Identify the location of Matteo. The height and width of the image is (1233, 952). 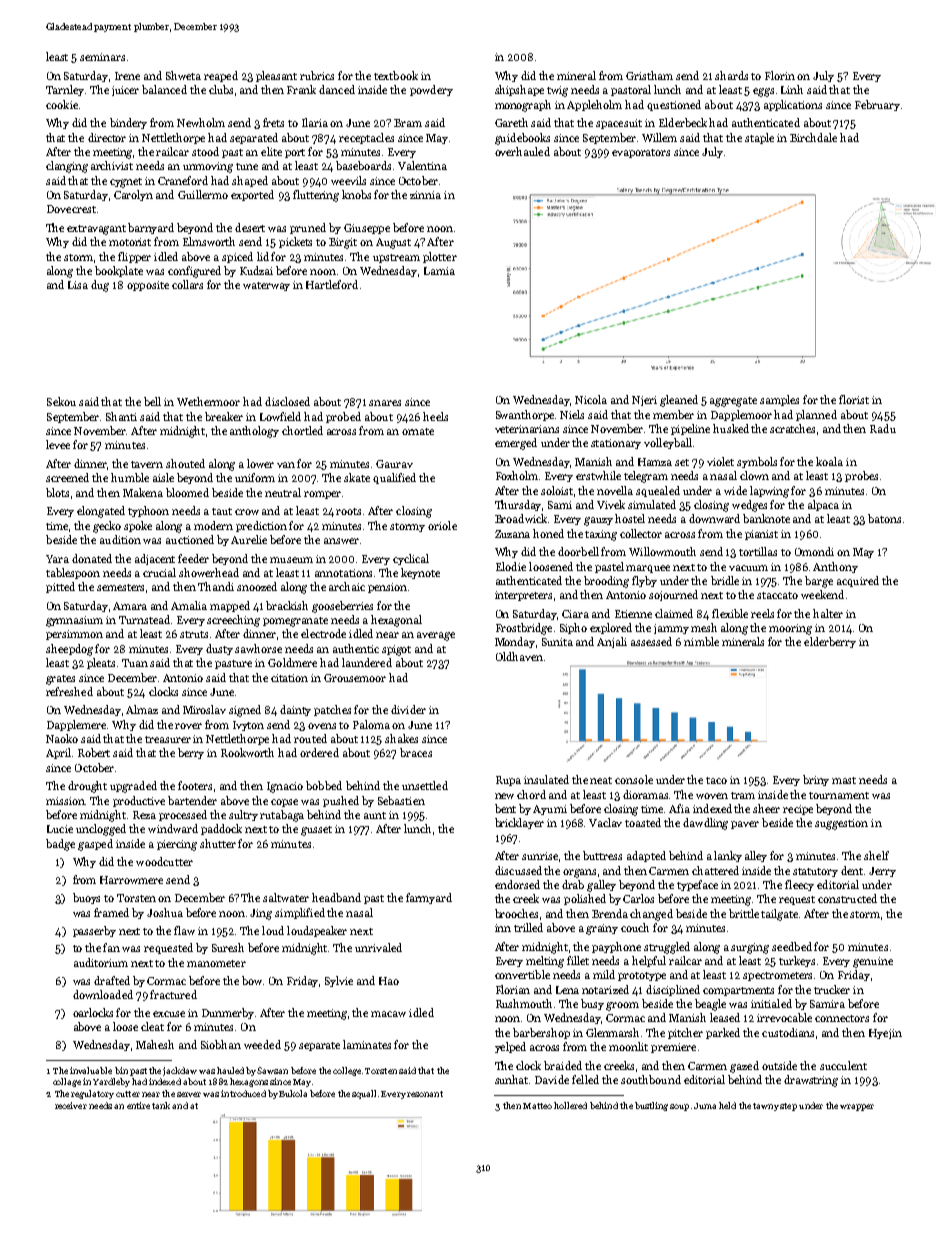
(537, 1106).
